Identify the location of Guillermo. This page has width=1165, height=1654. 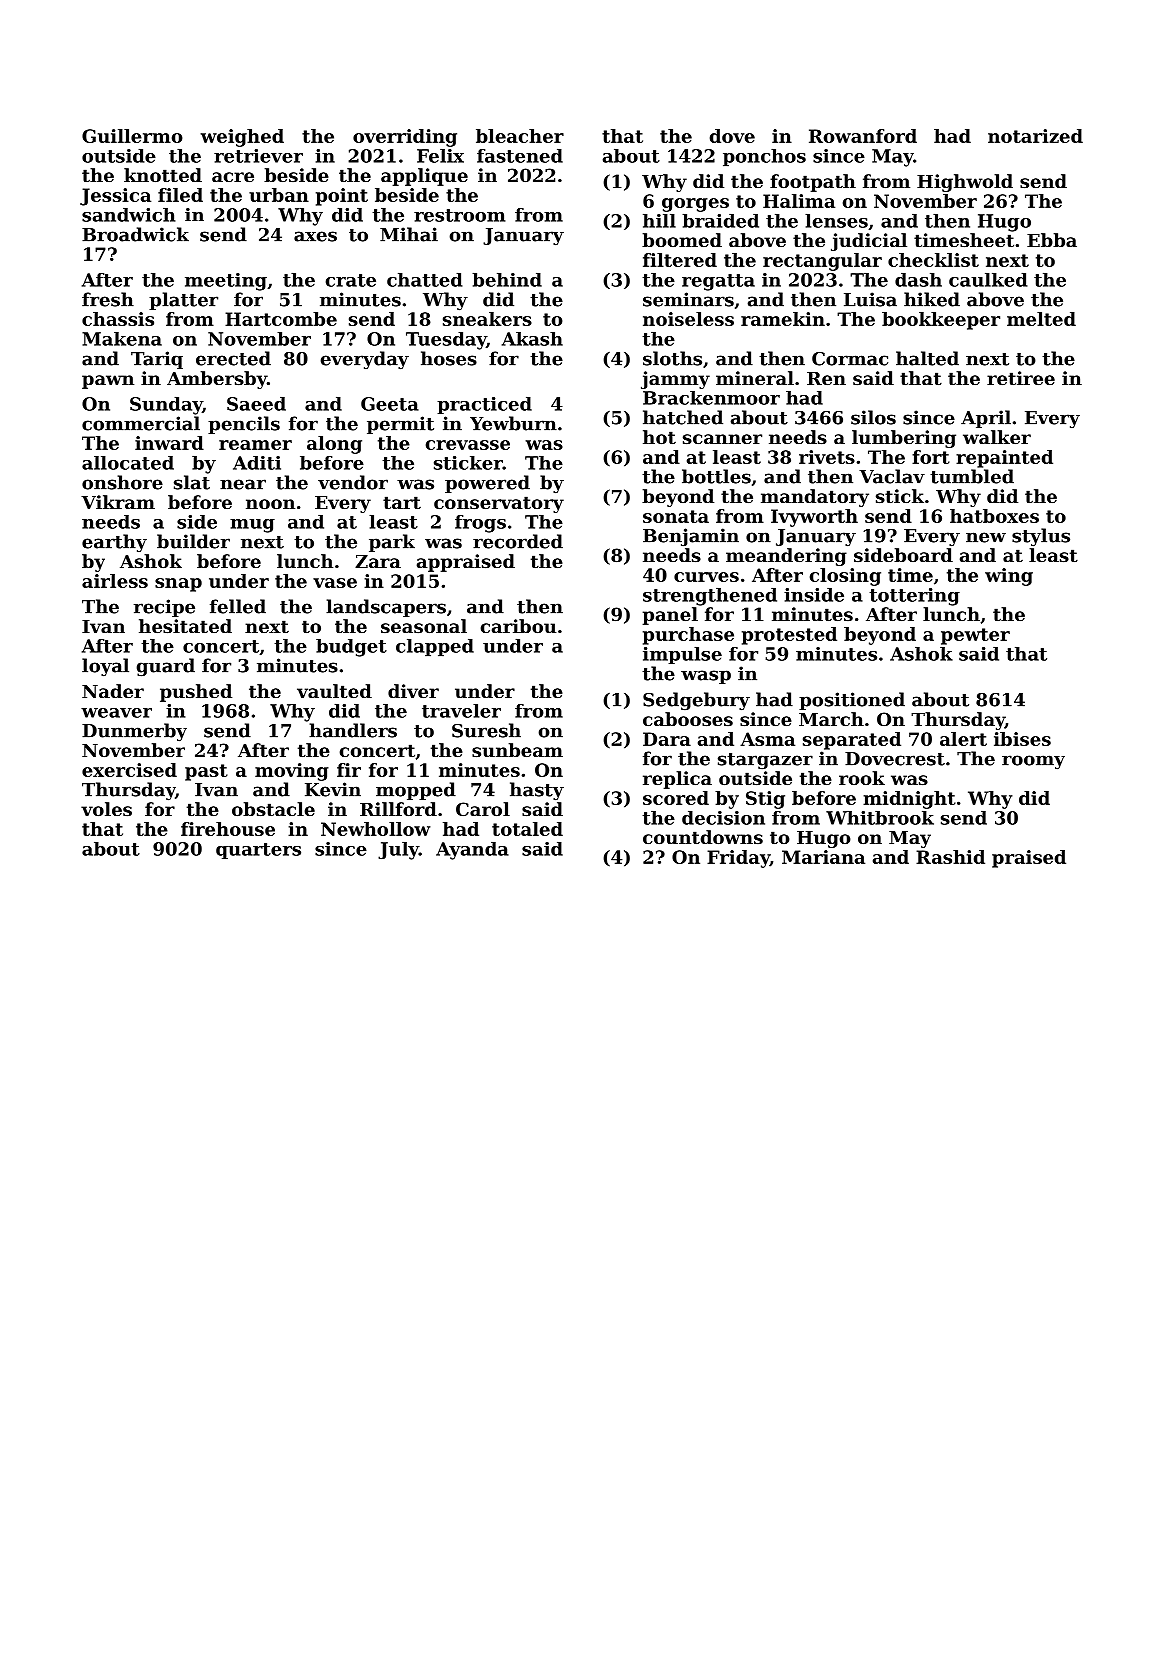
(132, 136).
